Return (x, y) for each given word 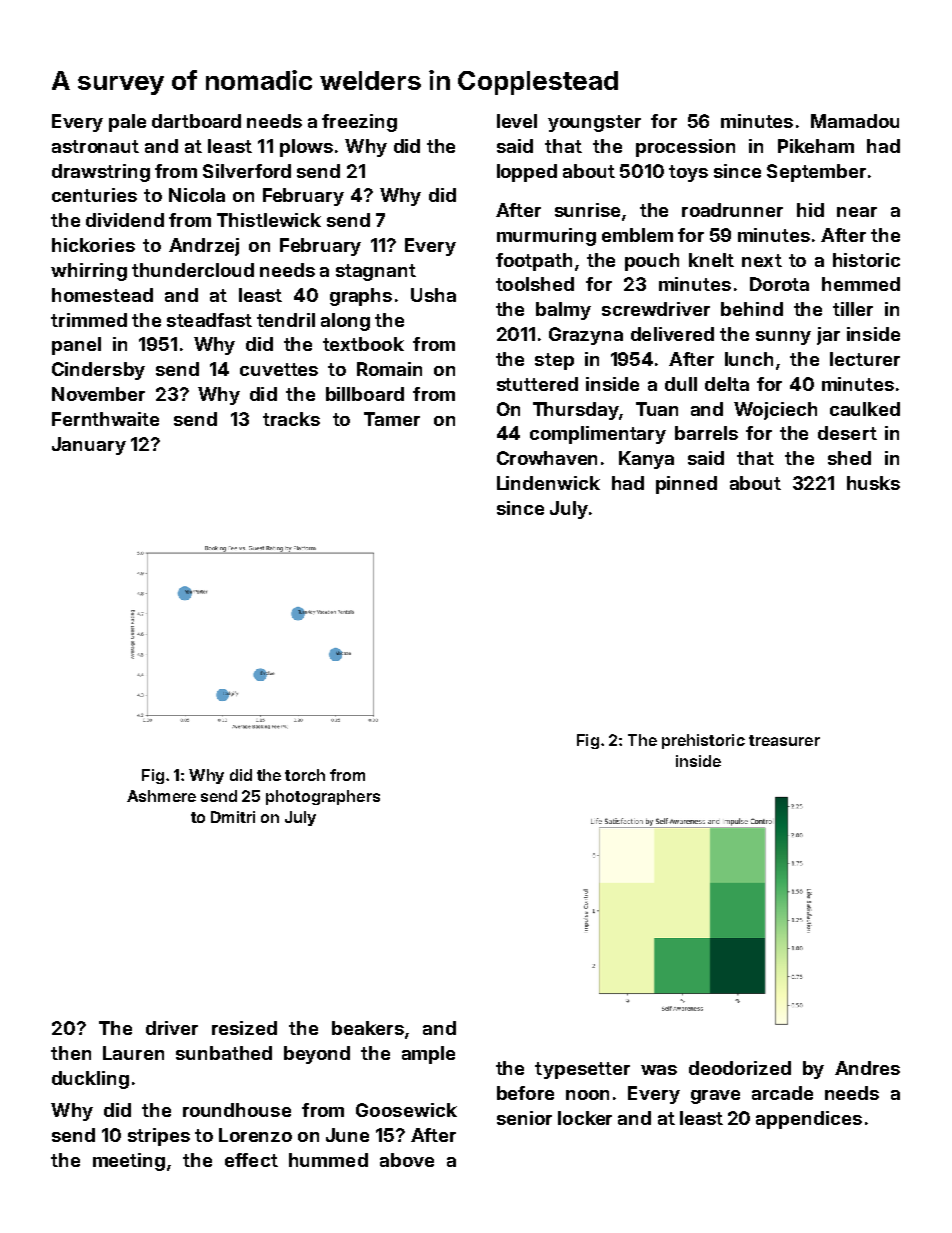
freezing (359, 123)
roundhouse (237, 1110)
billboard (365, 394)
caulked (865, 409)
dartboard (196, 121)
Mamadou (855, 121)
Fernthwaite (105, 419)
